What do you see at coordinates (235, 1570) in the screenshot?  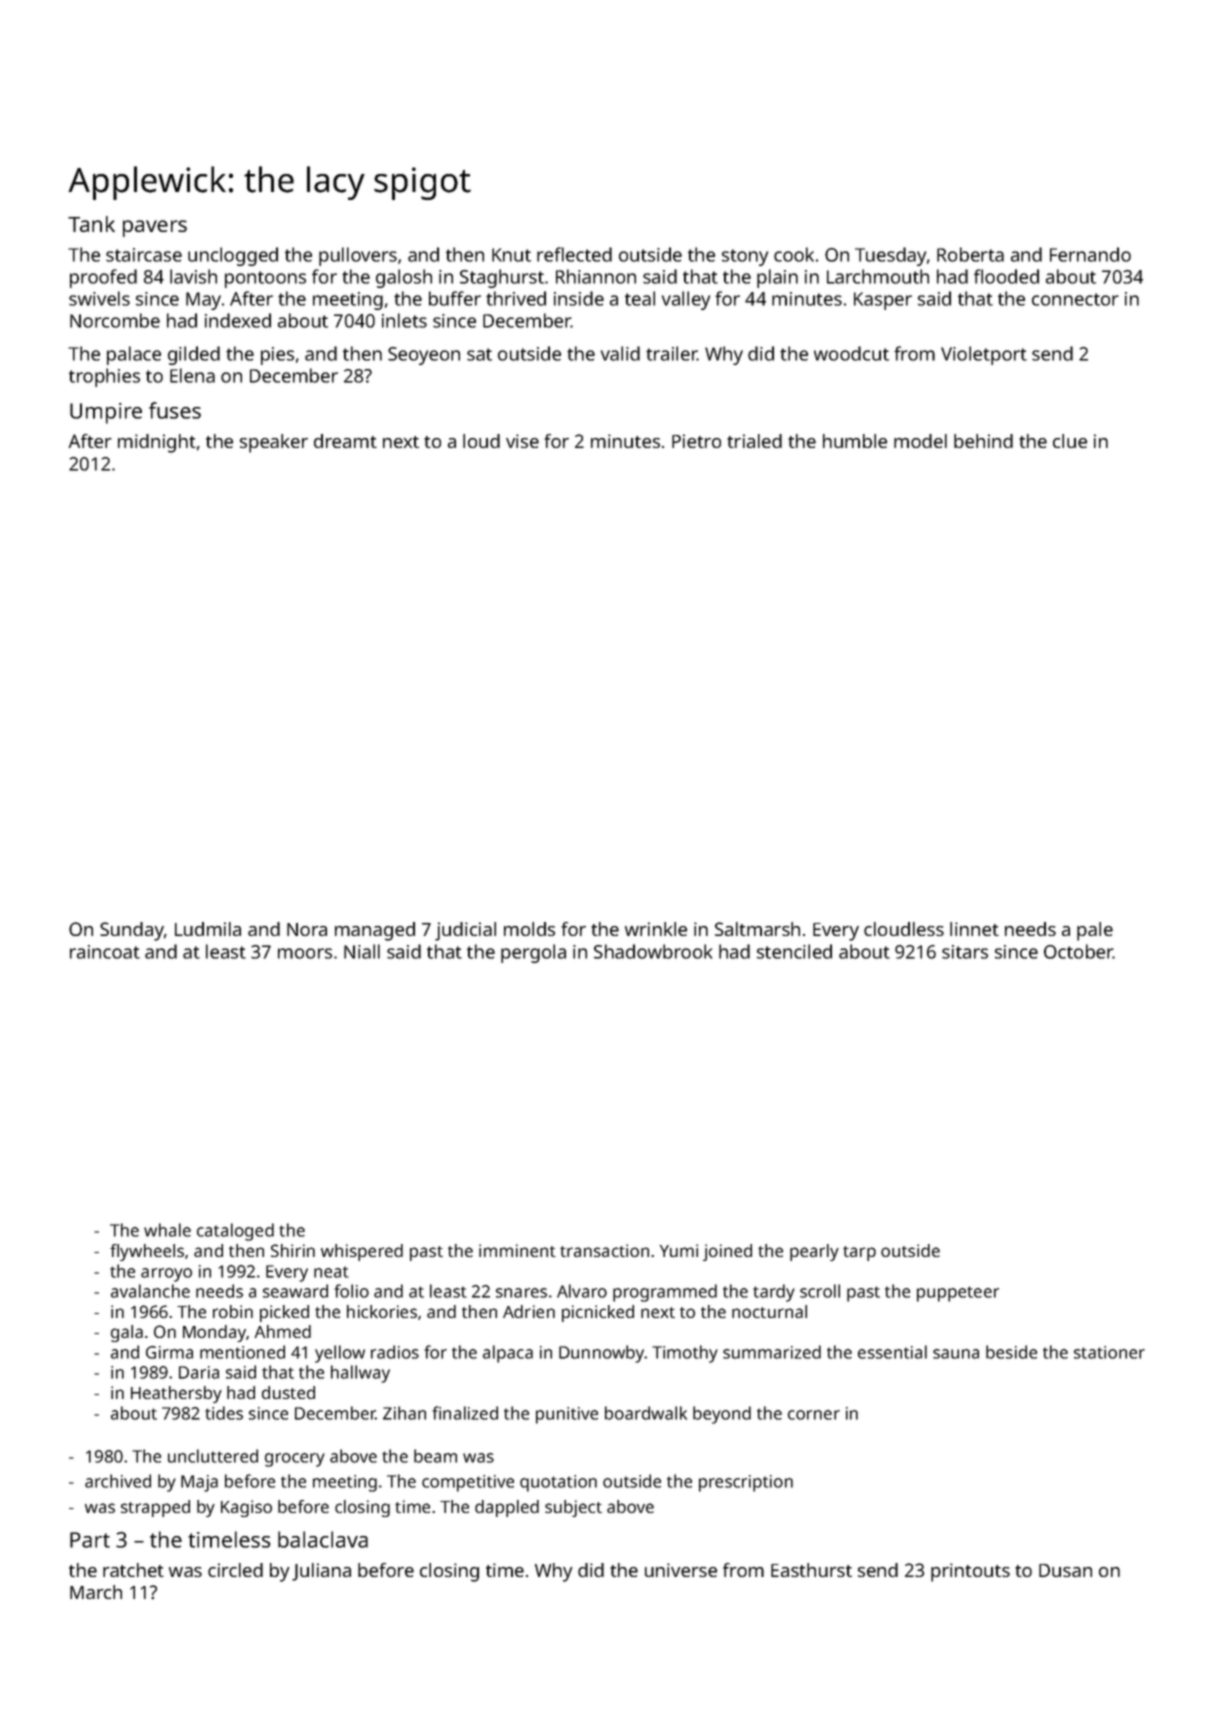 I see `circled` at bounding box center [235, 1570].
